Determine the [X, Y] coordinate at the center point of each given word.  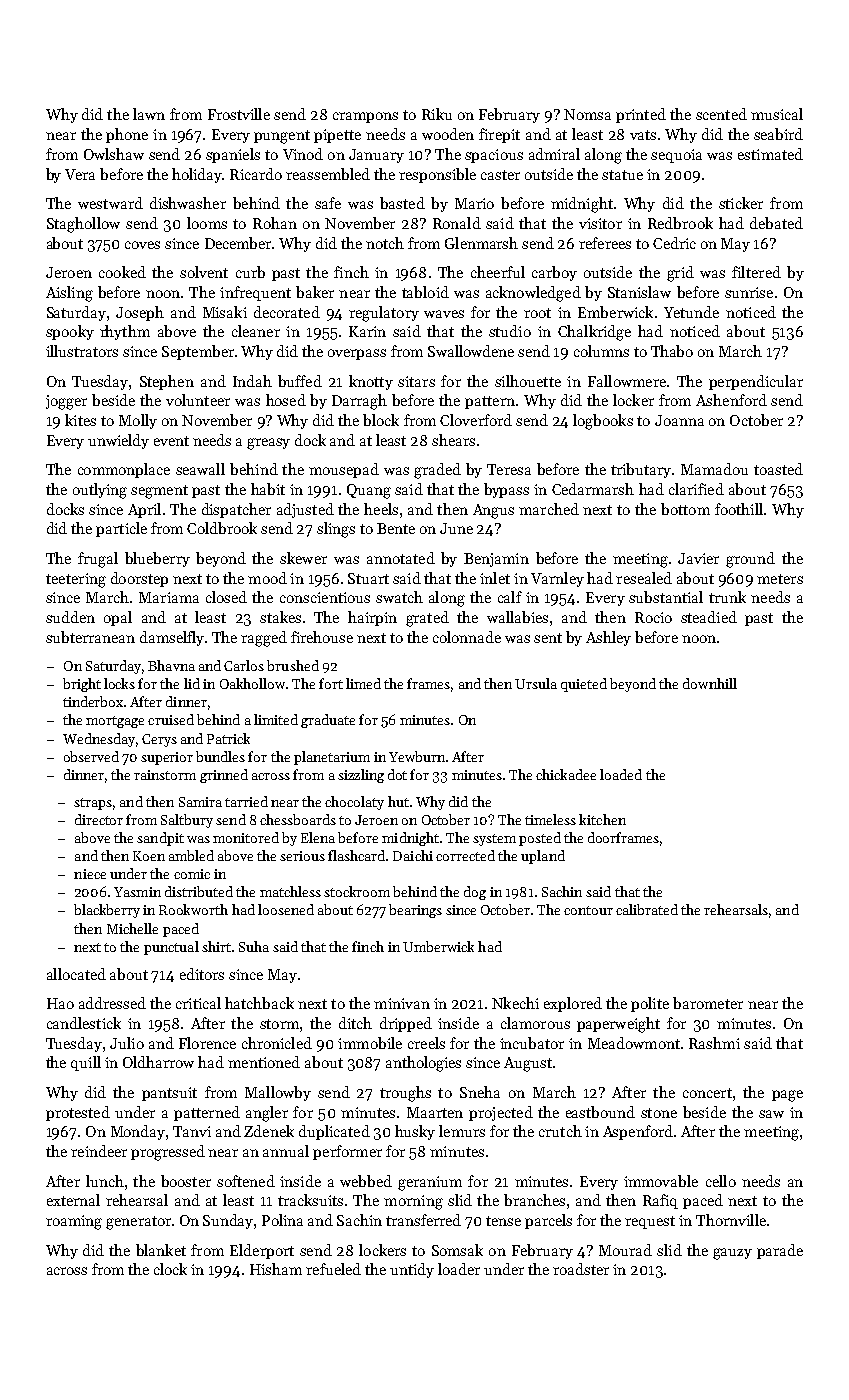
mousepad [344, 470]
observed [91, 756]
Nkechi [515, 1003]
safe [328, 203]
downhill [710, 683]
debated [776, 223]
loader [459, 1269]
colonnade [467, 637]
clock [170, 1269]
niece [90, 874]
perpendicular [756, 382]
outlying [100, 491]
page [787, 1096]
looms [207, 223]
